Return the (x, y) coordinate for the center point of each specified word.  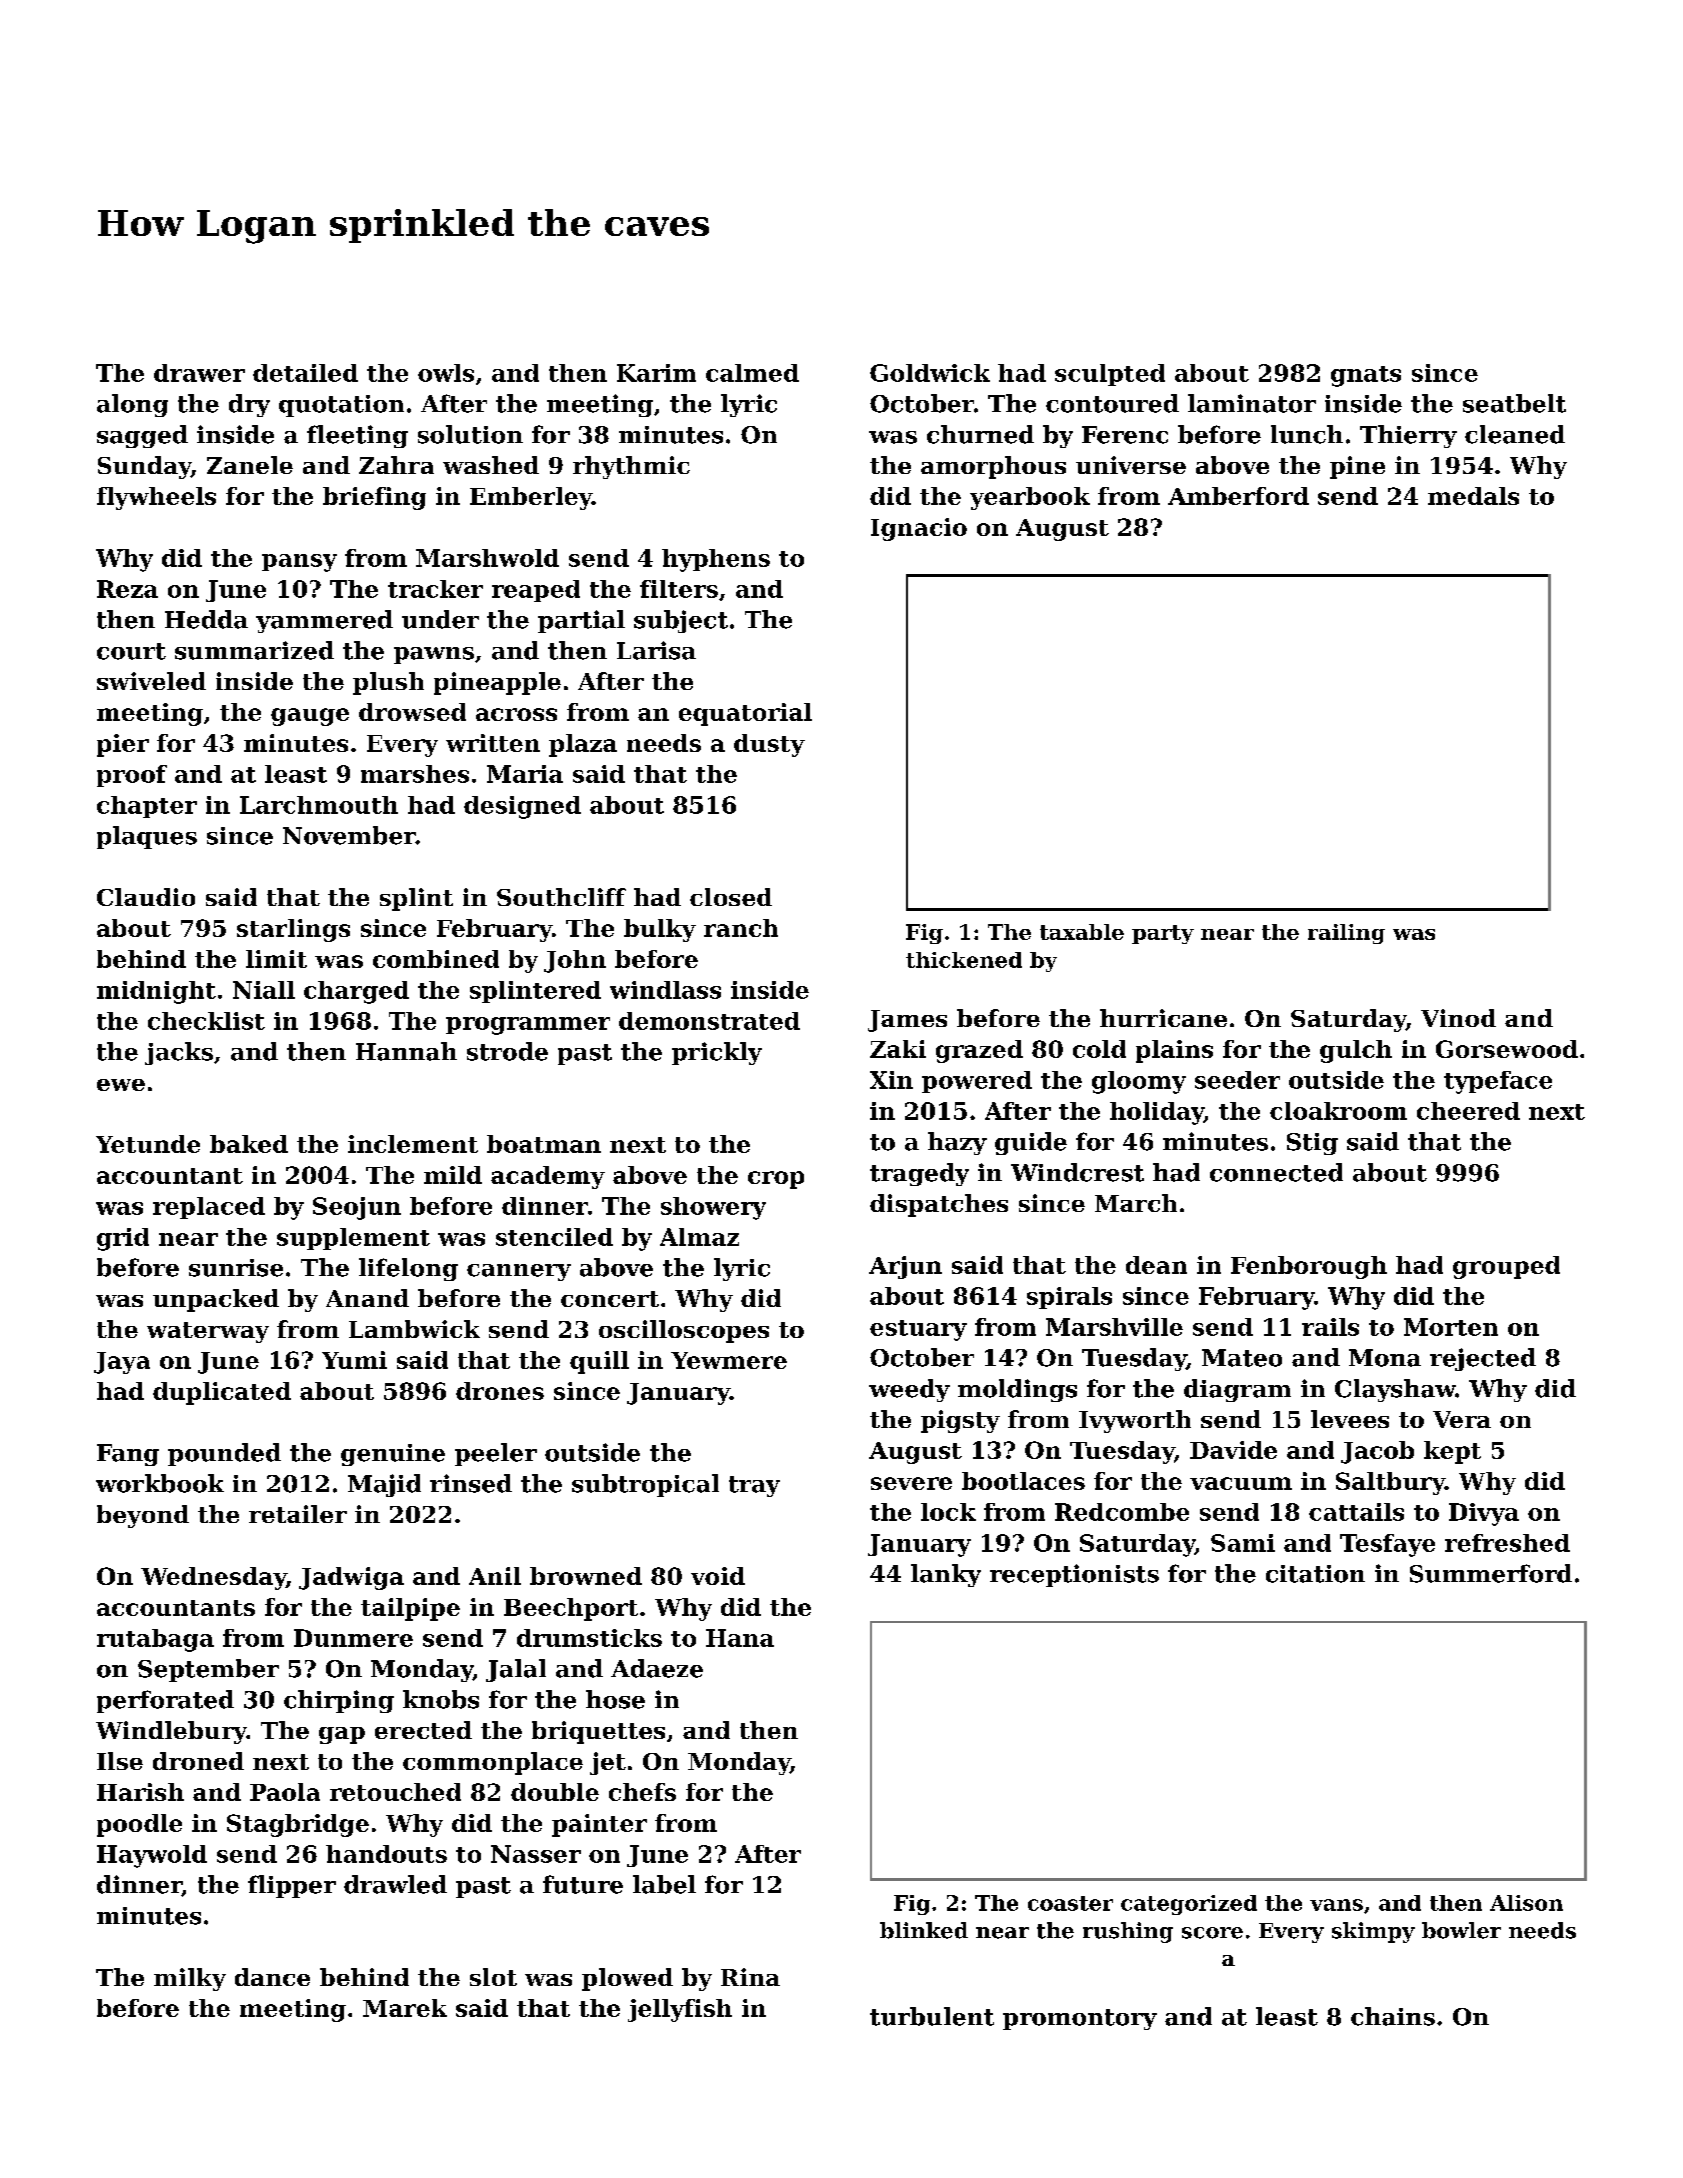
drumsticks (589, 1638)
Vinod (1458, 1018)
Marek (405, 2008)
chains (1393, 2016)
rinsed (471, 1483)
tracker (435, 589)
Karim (656, 373)
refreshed (1507, 1543)
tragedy (919, 1174)
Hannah (406, 1051)
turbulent (932, 2016)
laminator (1252, 403)
